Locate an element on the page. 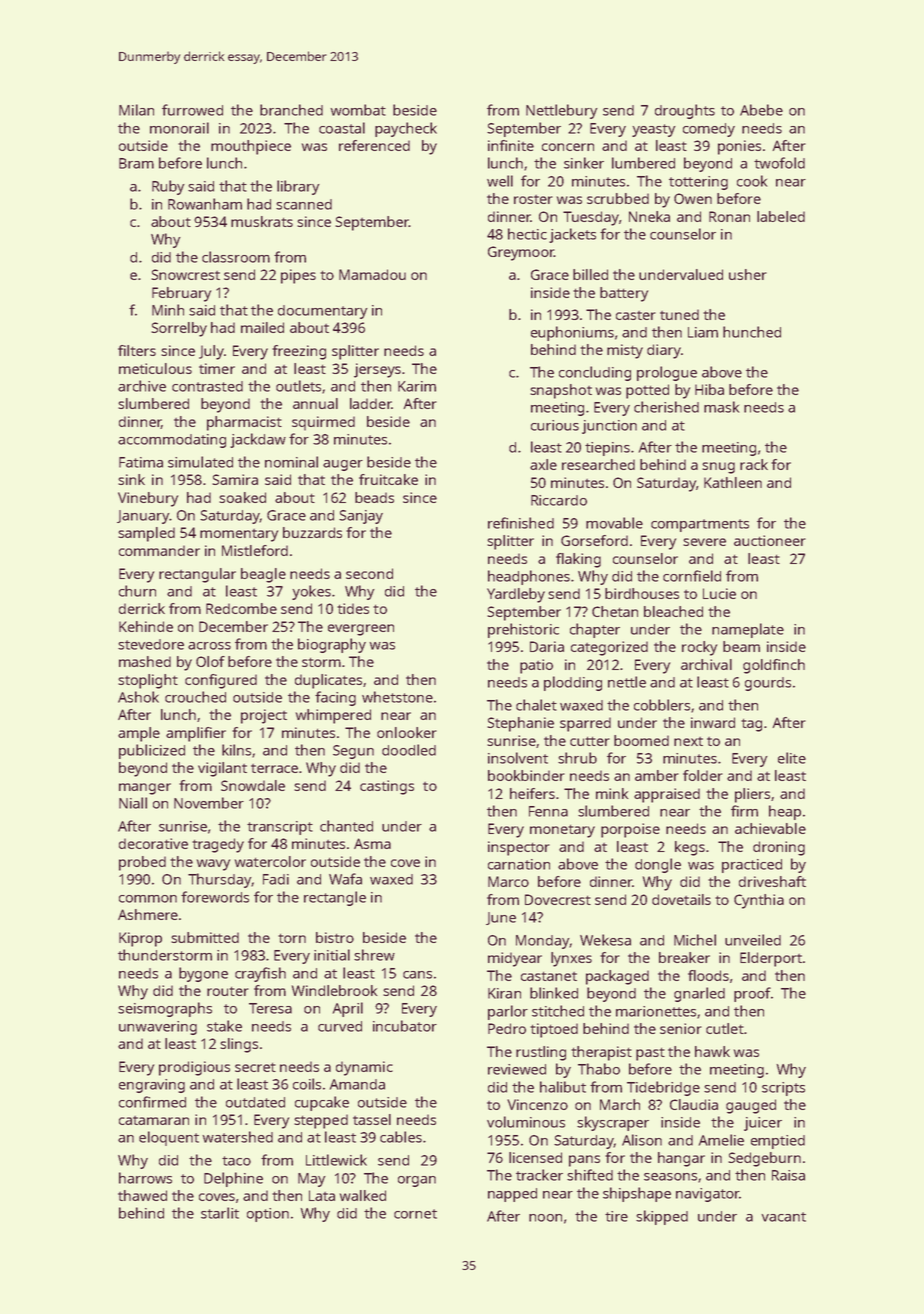 This document has width=924, height=1314. Kathleen is located at coordinates (733, 482).
